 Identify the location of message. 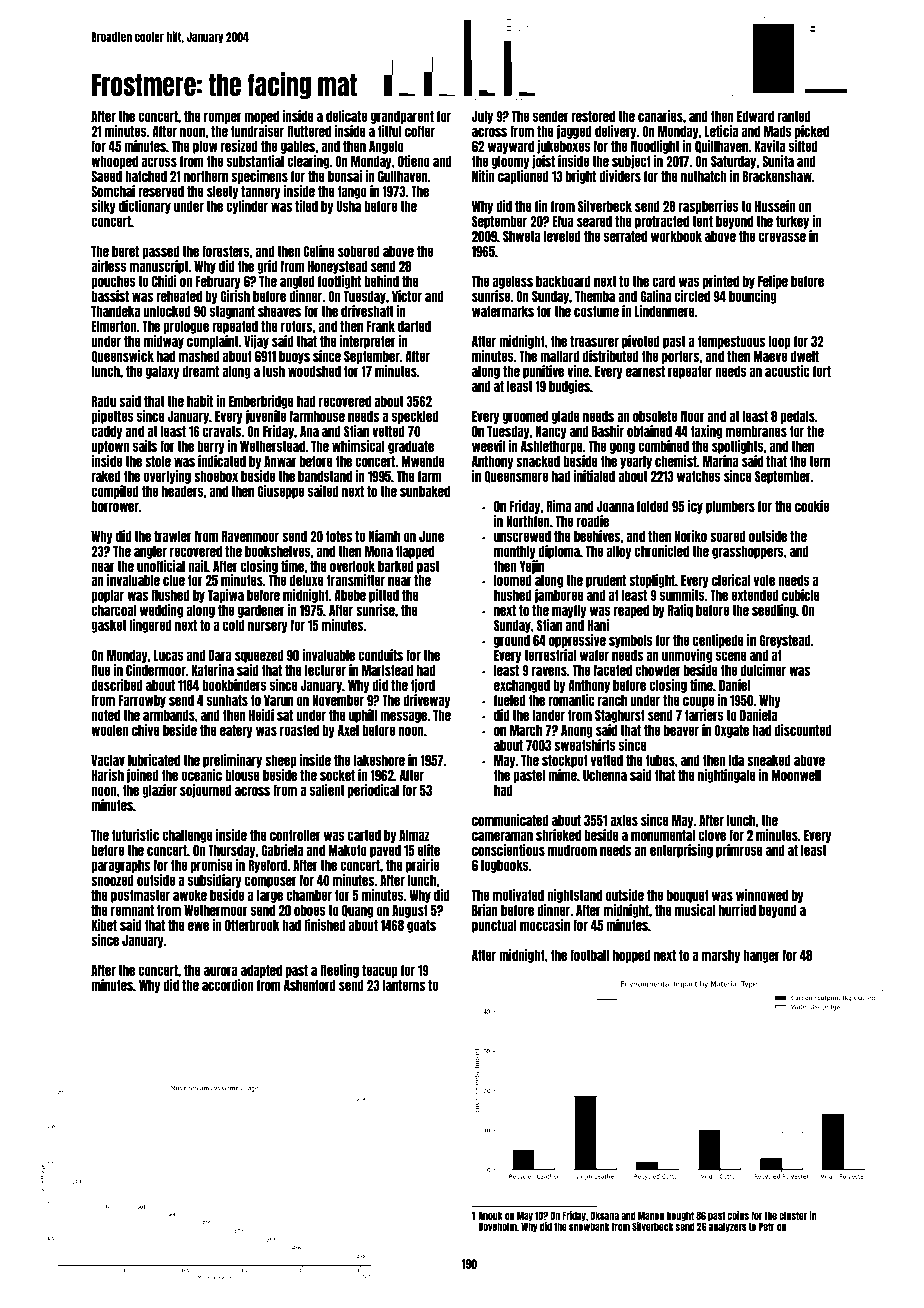
(403, 717).
